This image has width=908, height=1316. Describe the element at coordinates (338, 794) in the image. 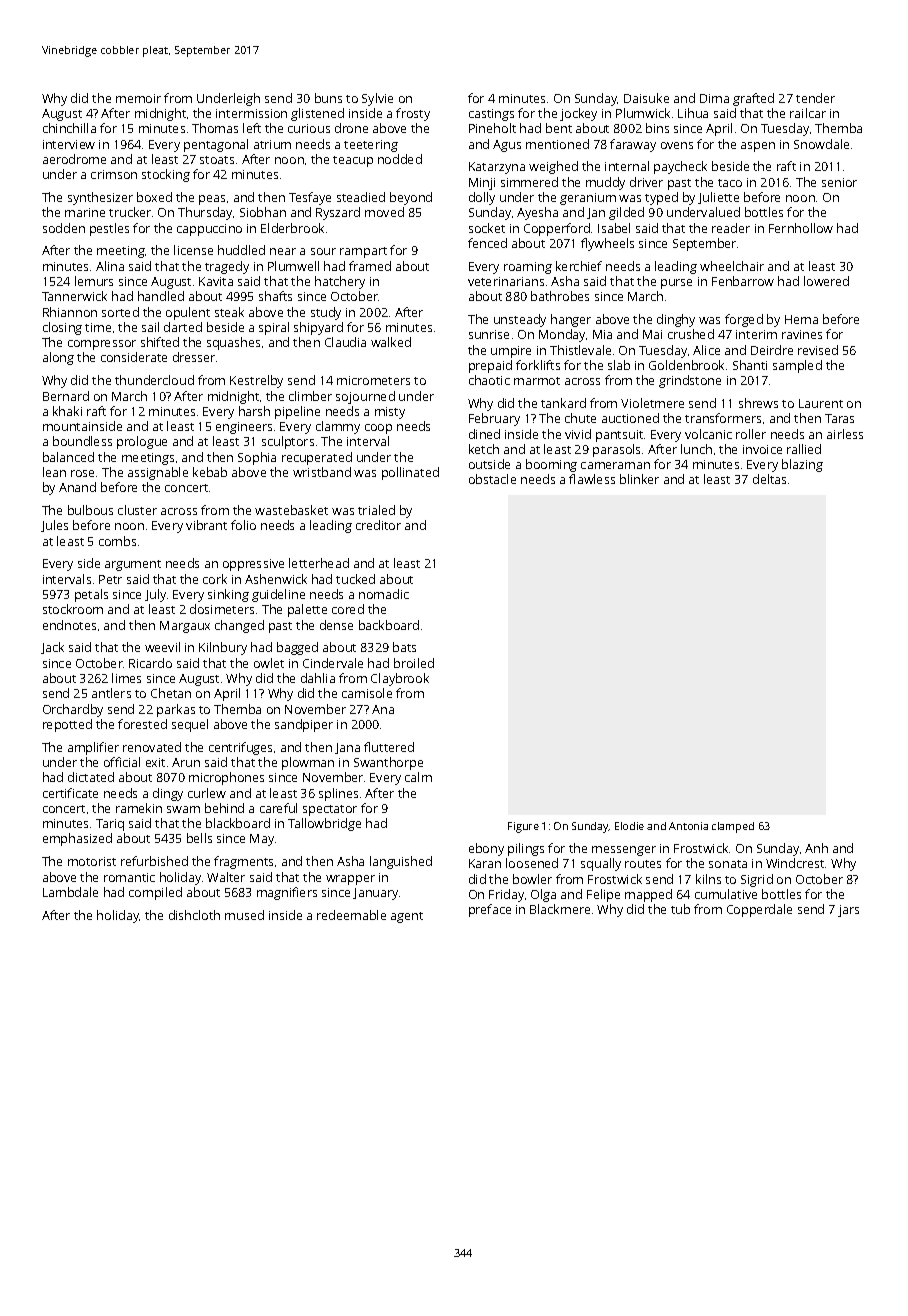

I see `splines` at that location.
